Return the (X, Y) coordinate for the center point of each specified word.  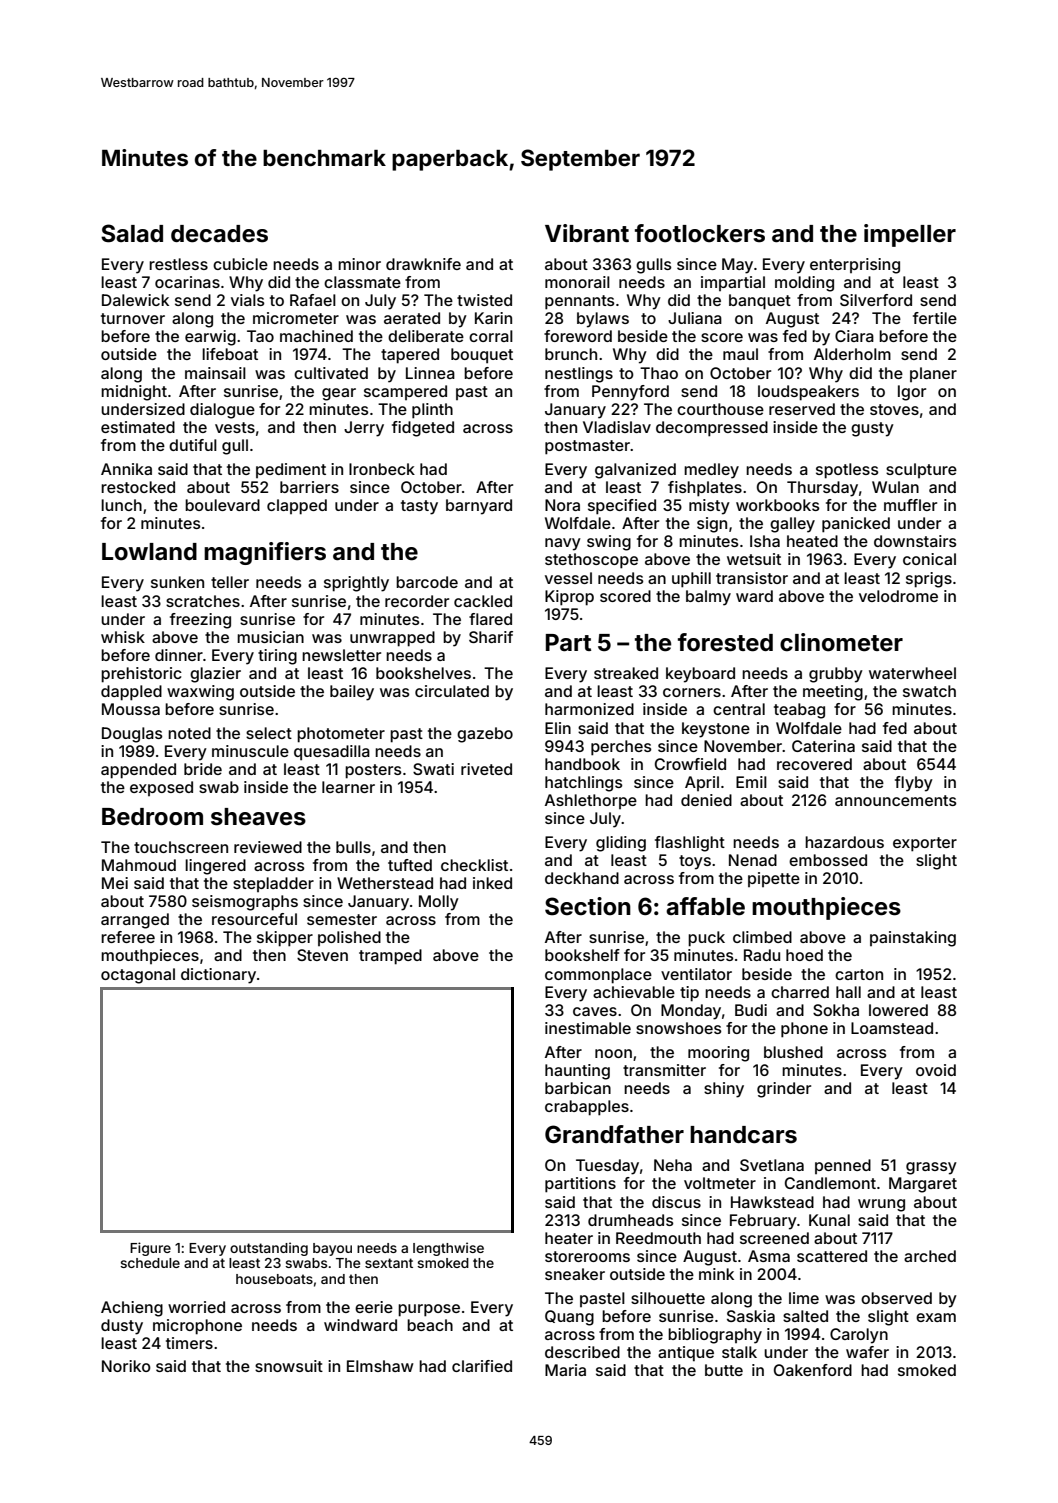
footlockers (700, 233)
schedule (150, 1263)
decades (219, 234)
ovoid (936, 1070)
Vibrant (587, 233)
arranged (135, 921)
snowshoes (679, 1028)
